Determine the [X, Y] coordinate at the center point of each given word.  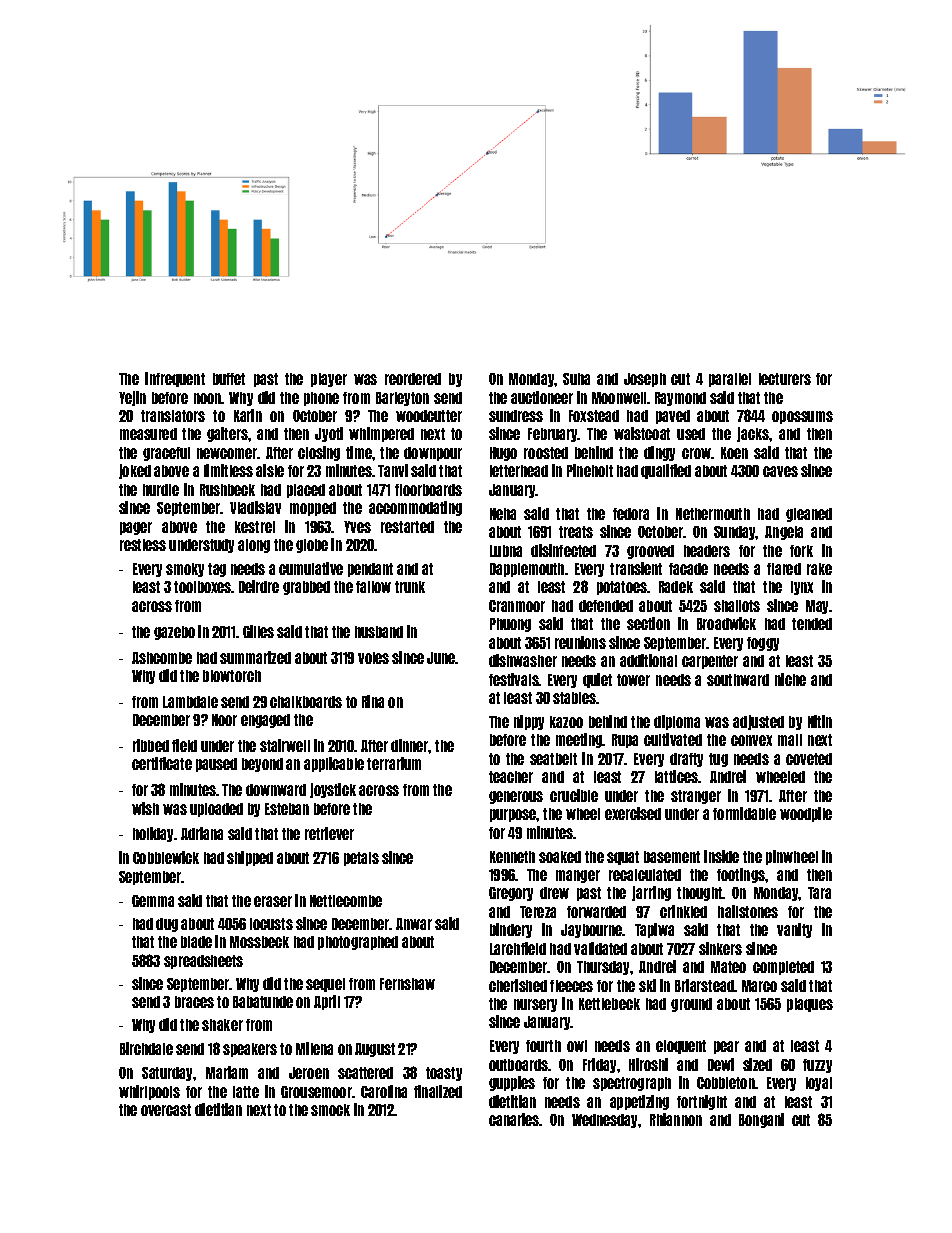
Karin [248, 415]
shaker [222, 1025]
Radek [676, 587]
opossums [802, 417]
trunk [410, 587]
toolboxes [203, 587]
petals [361, 859]
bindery [511, 930]
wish [145, 808]
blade [196, 942]
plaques [810, 1005]
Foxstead [594, 416]
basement [672, 857]
